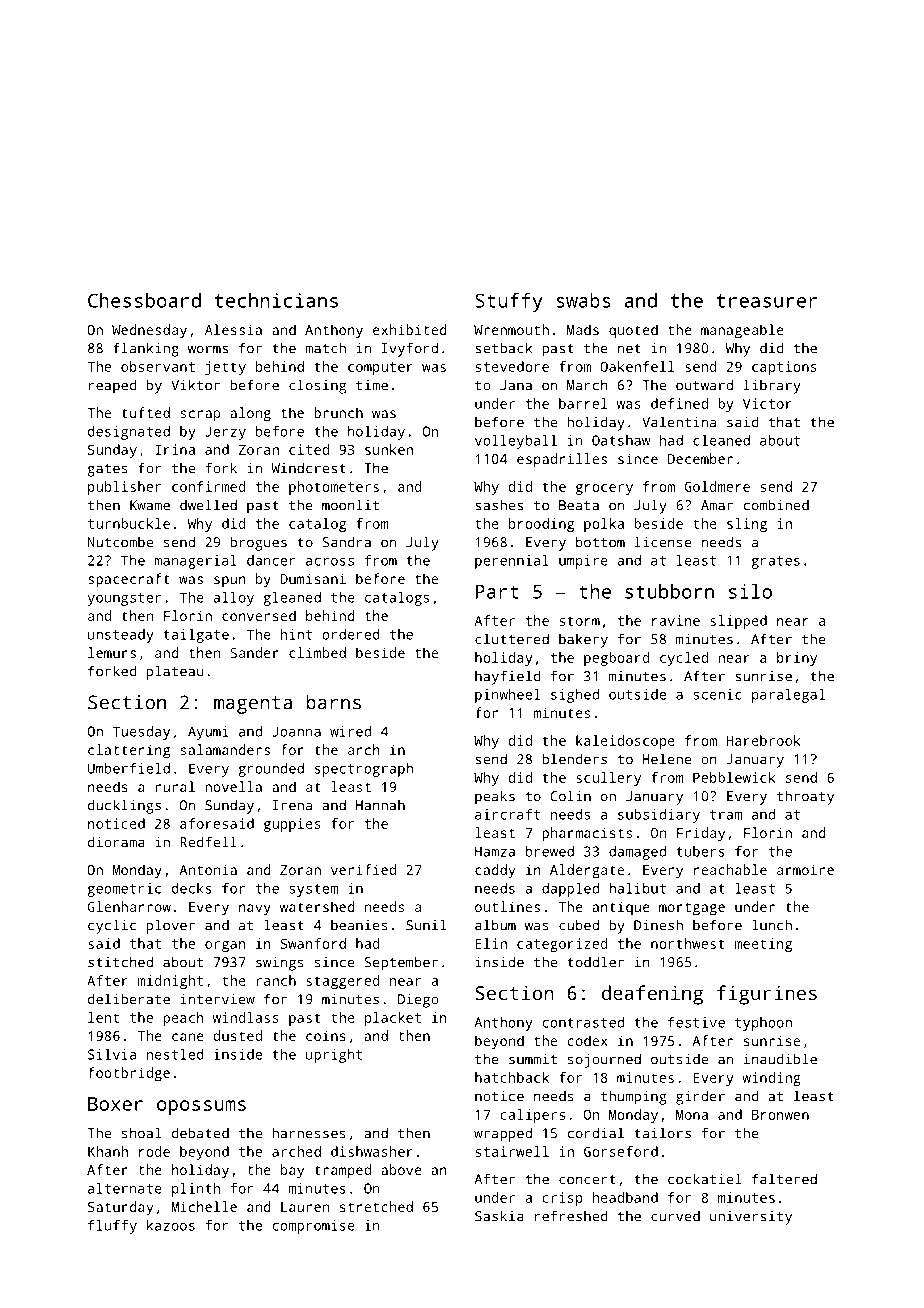 Image resolution: width=924 pixels, height=1308 pixels. What do you see at coordinates (595, 1133) in the screenshot?
I see `cordial` at bounding box center [595, 1133].
